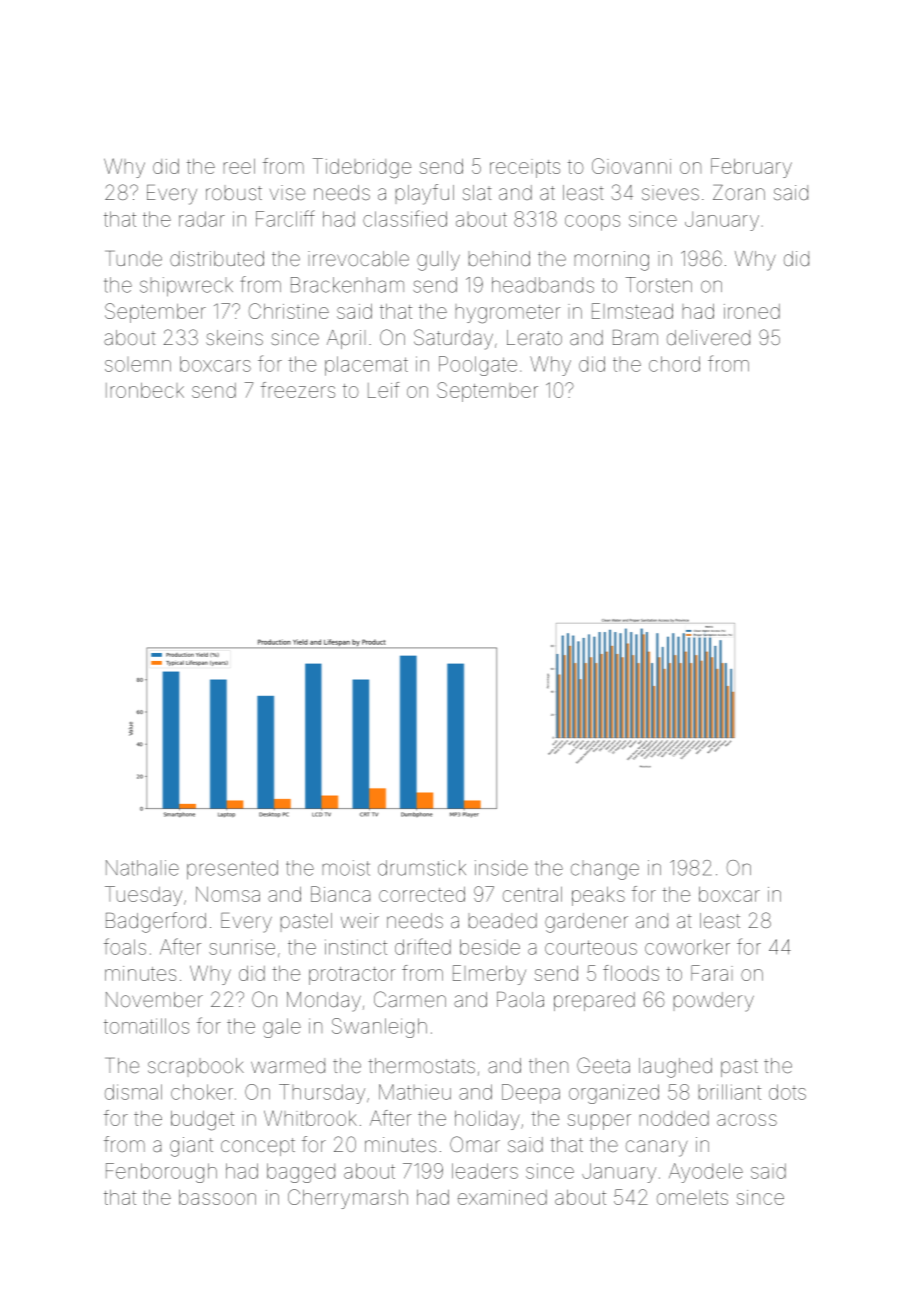 Image resolution: width=924 pixels, height=1311 pixels. I want to click on beaded, so click(503, 920).
